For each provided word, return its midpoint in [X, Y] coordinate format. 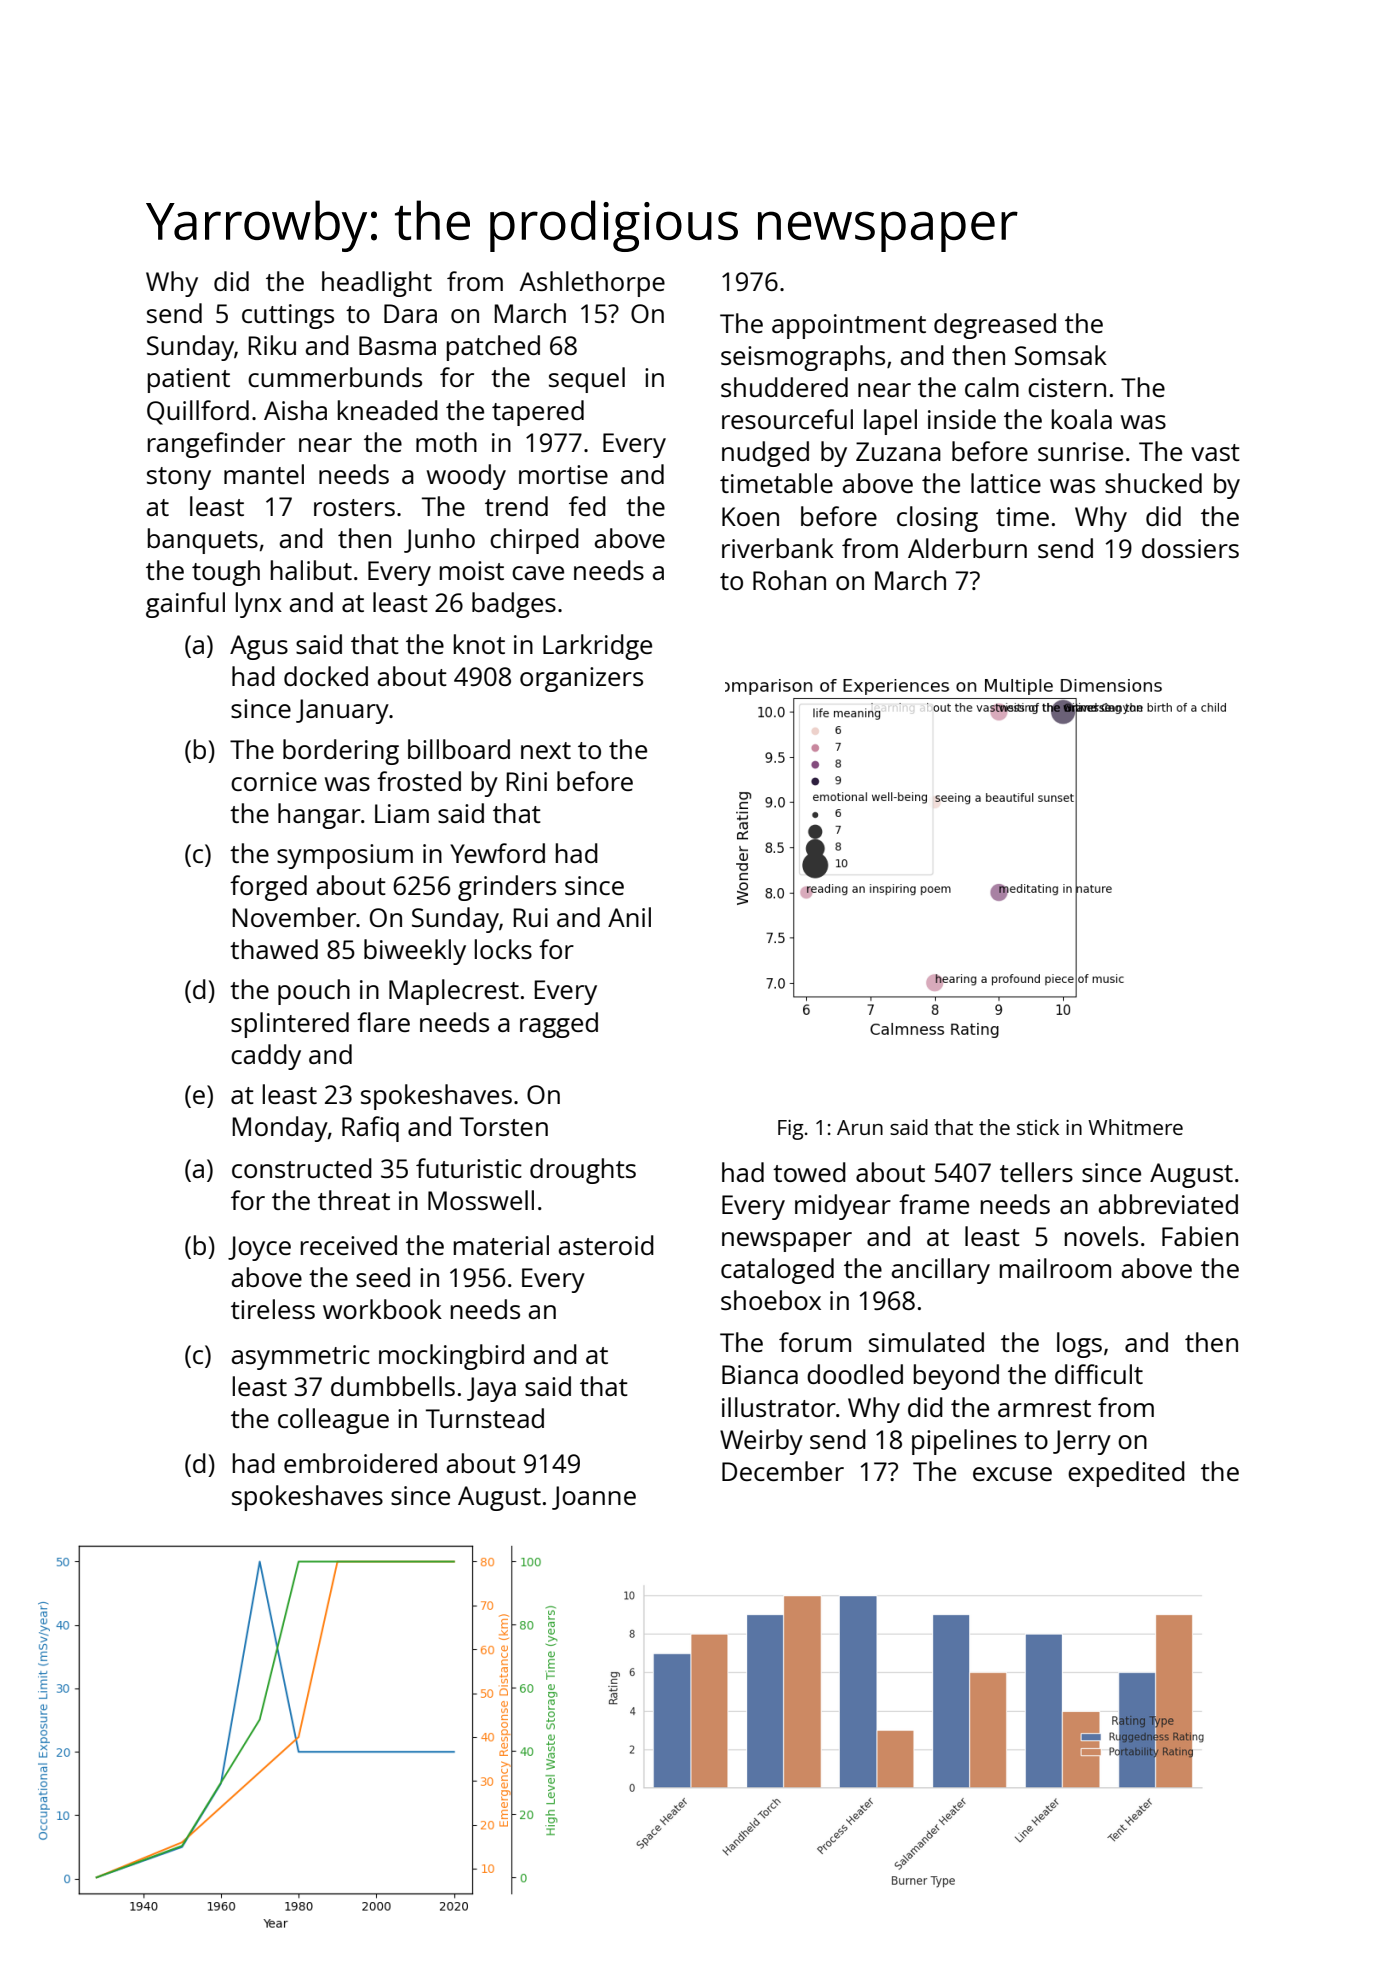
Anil [629, 917]
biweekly [415, 952]
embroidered [360, 1463]
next [546, 750]
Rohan [789, 580]
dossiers [1190, 548]
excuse [1012, 1474]
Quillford [198, 412]
